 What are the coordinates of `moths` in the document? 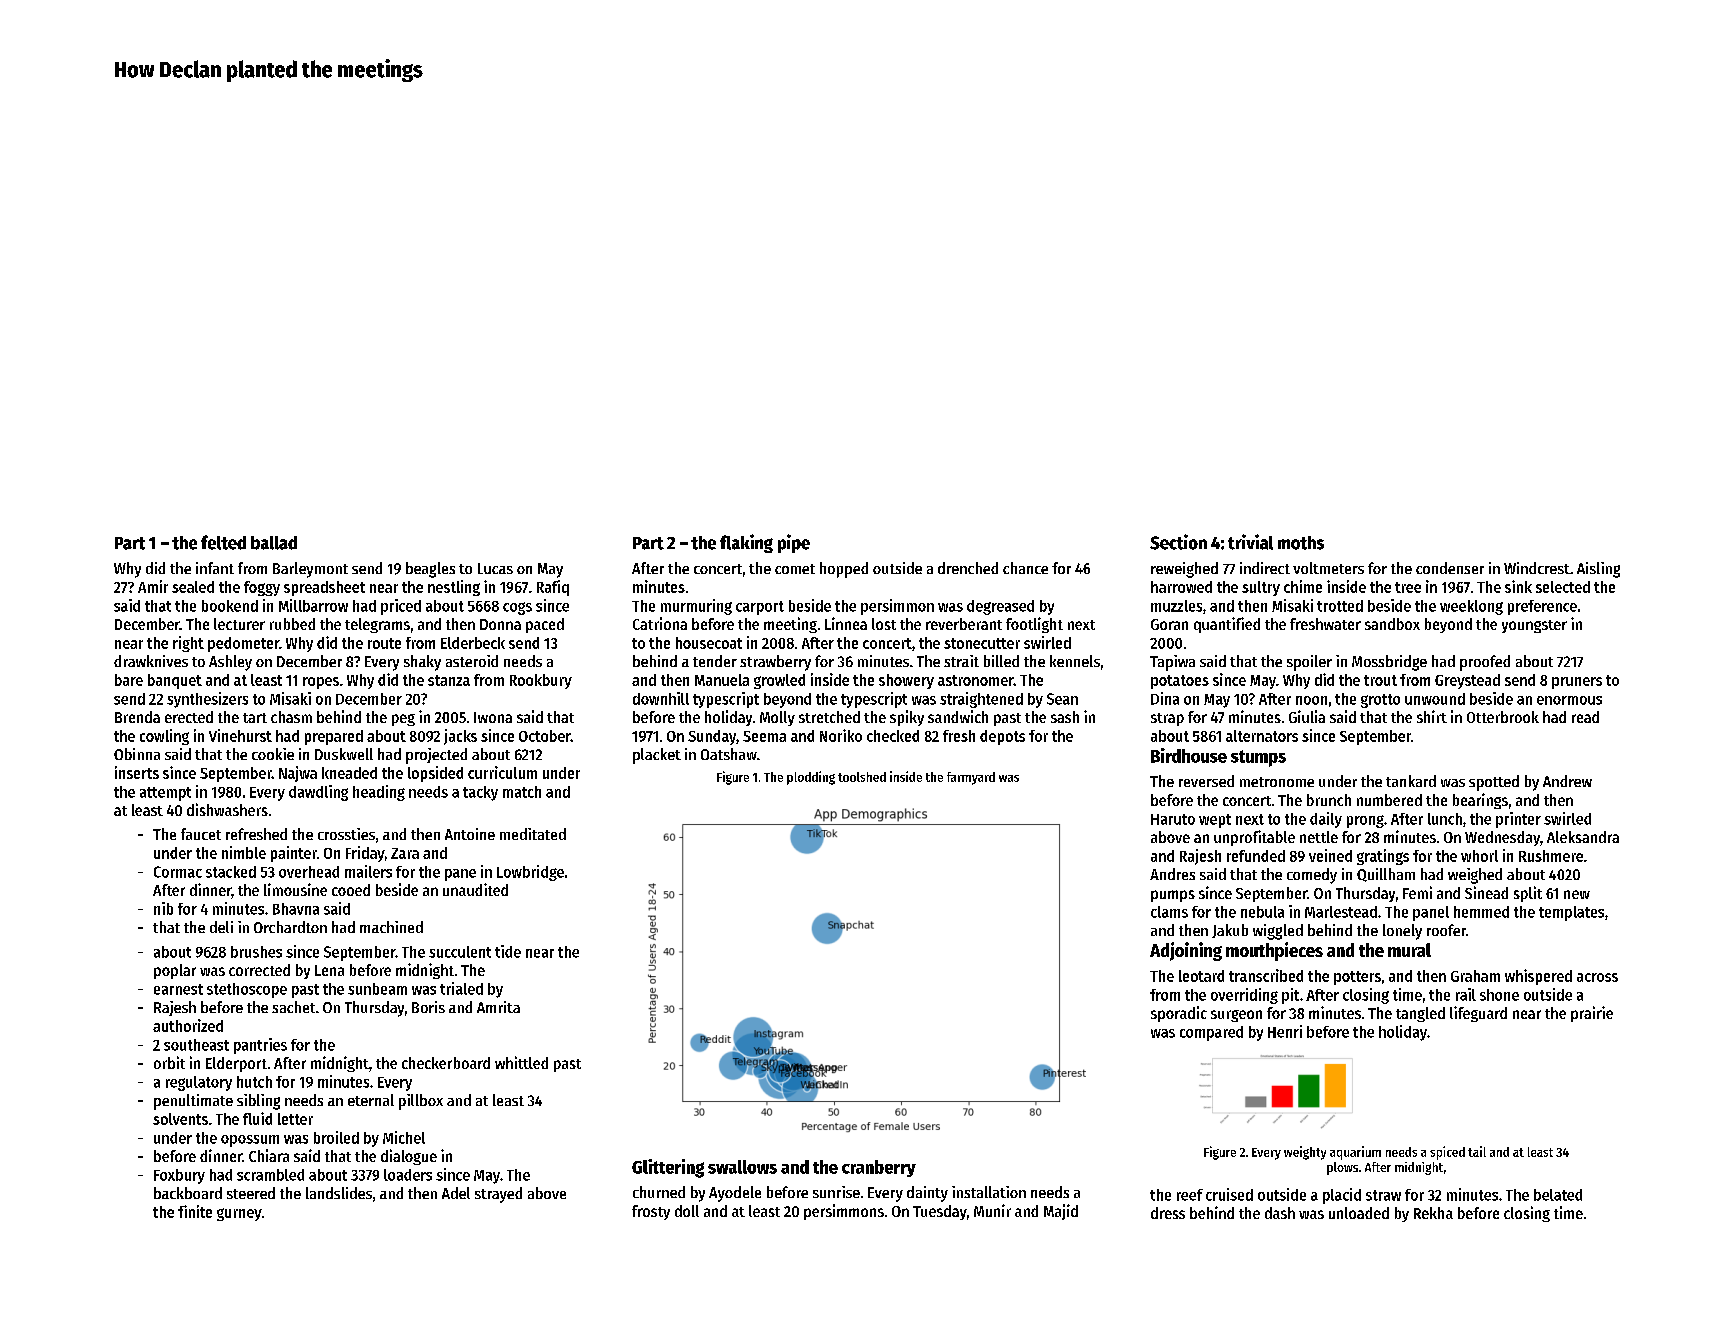 It's located at (1301, 543).
